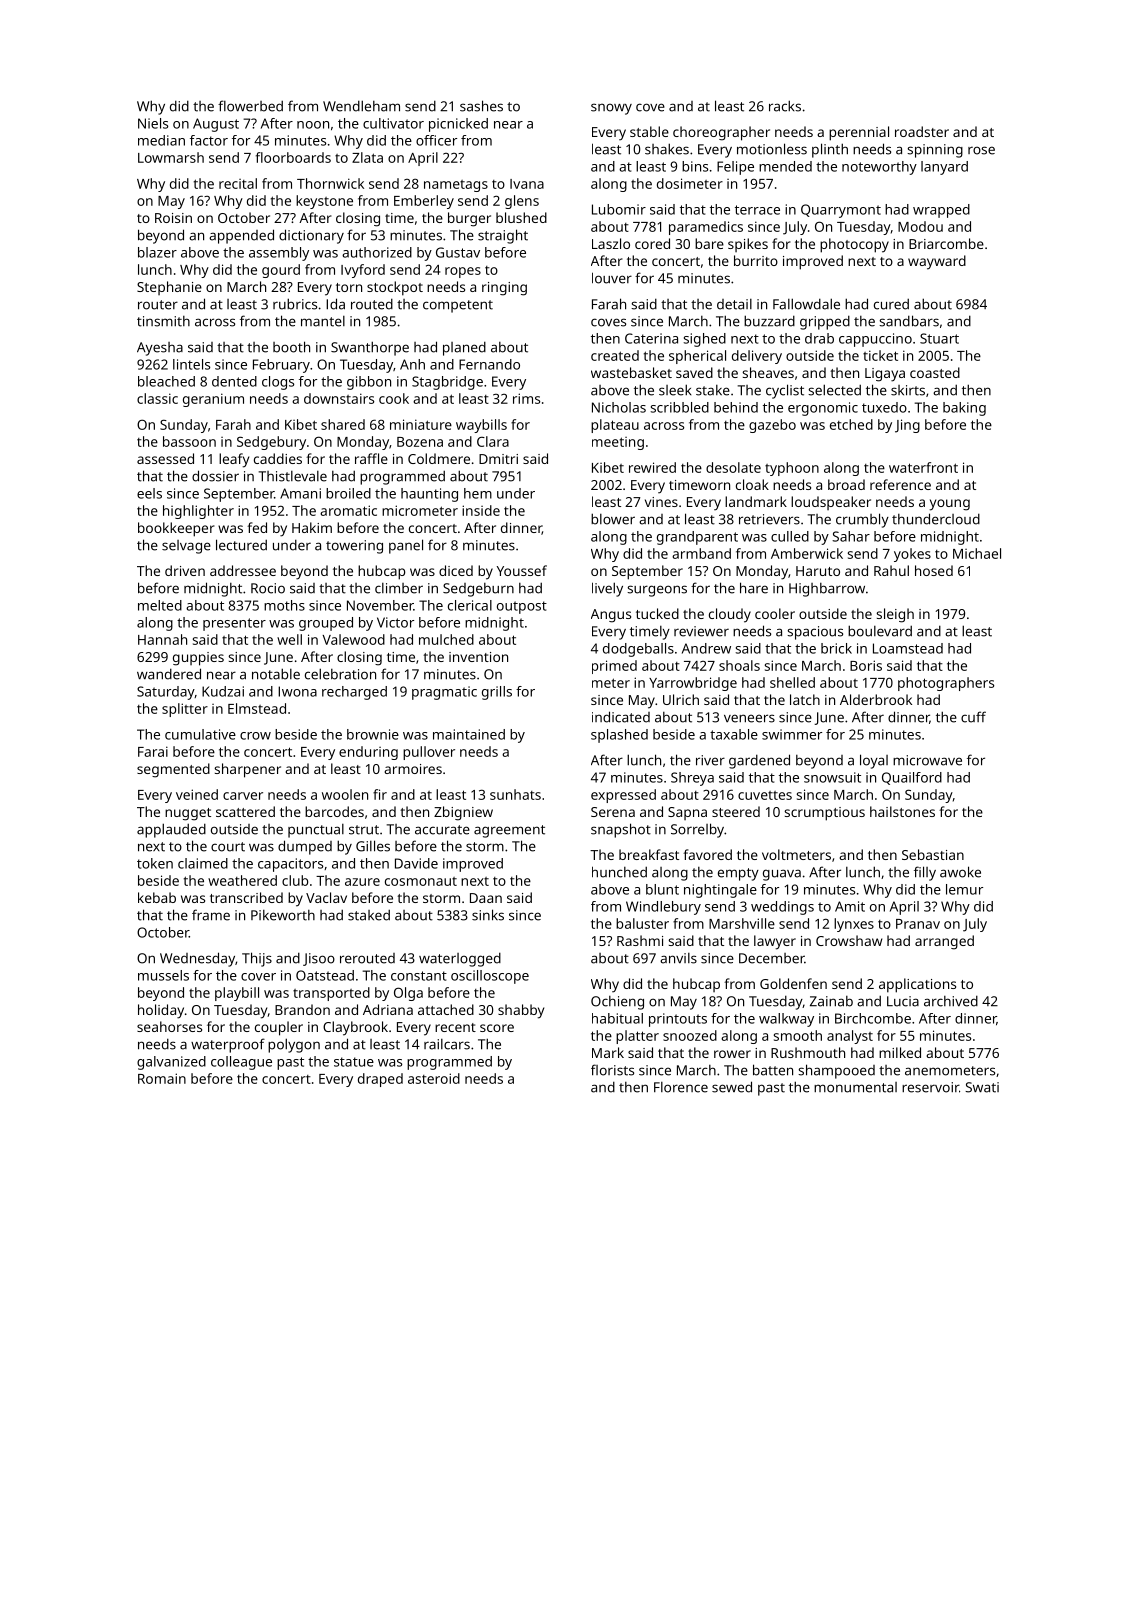 Image resolution: width=1140 pixels, height=1612 pixels. What do you see at coordinates (363, 271) in the screenshot?
I see `Ivyford` at bounding box center [363, 271].
